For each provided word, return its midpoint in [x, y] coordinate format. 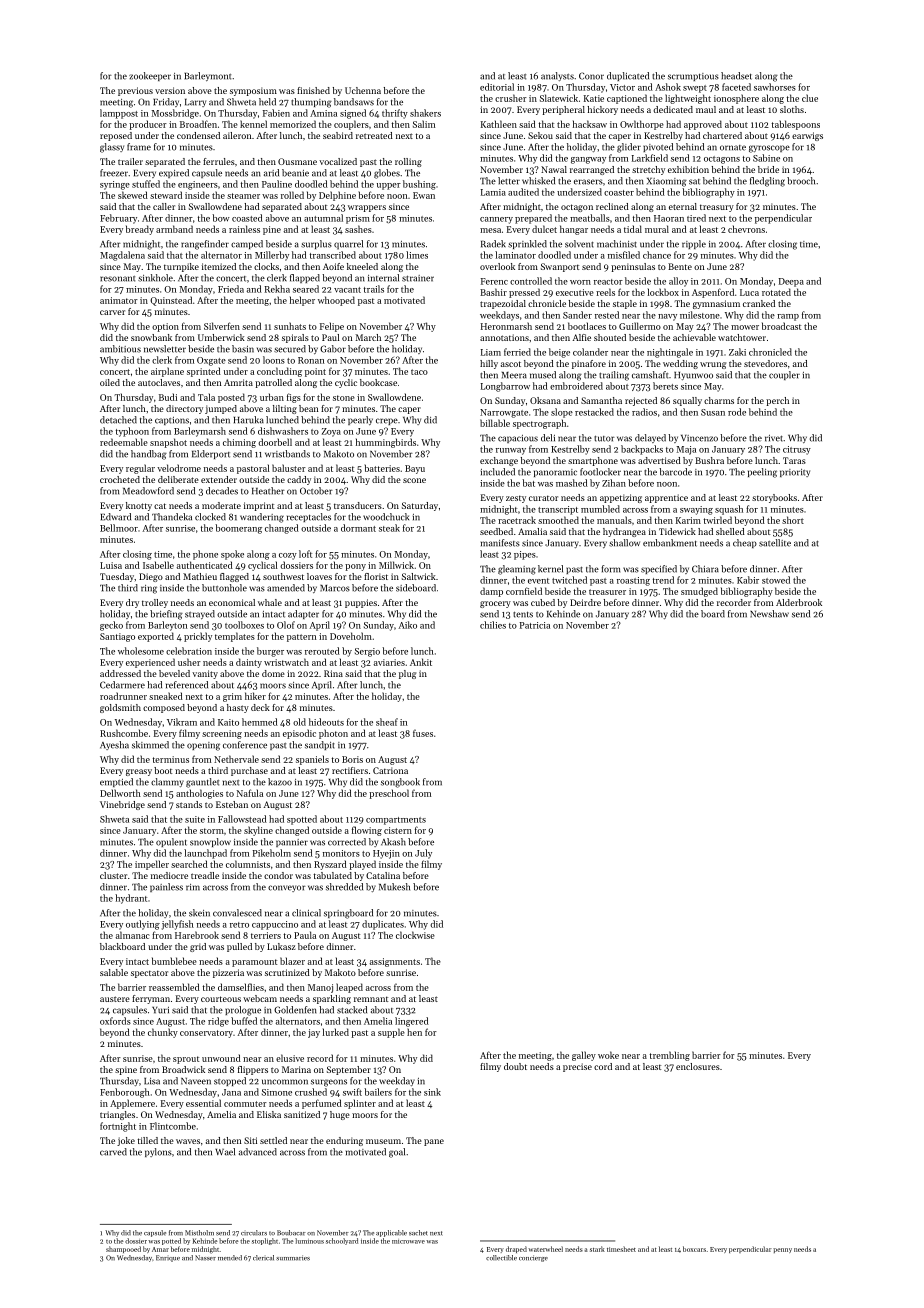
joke [126, 1141]
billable [495, 423]
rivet [774, 438]
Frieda [231, 289]
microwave [408, 1241]
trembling [670, 1056]
